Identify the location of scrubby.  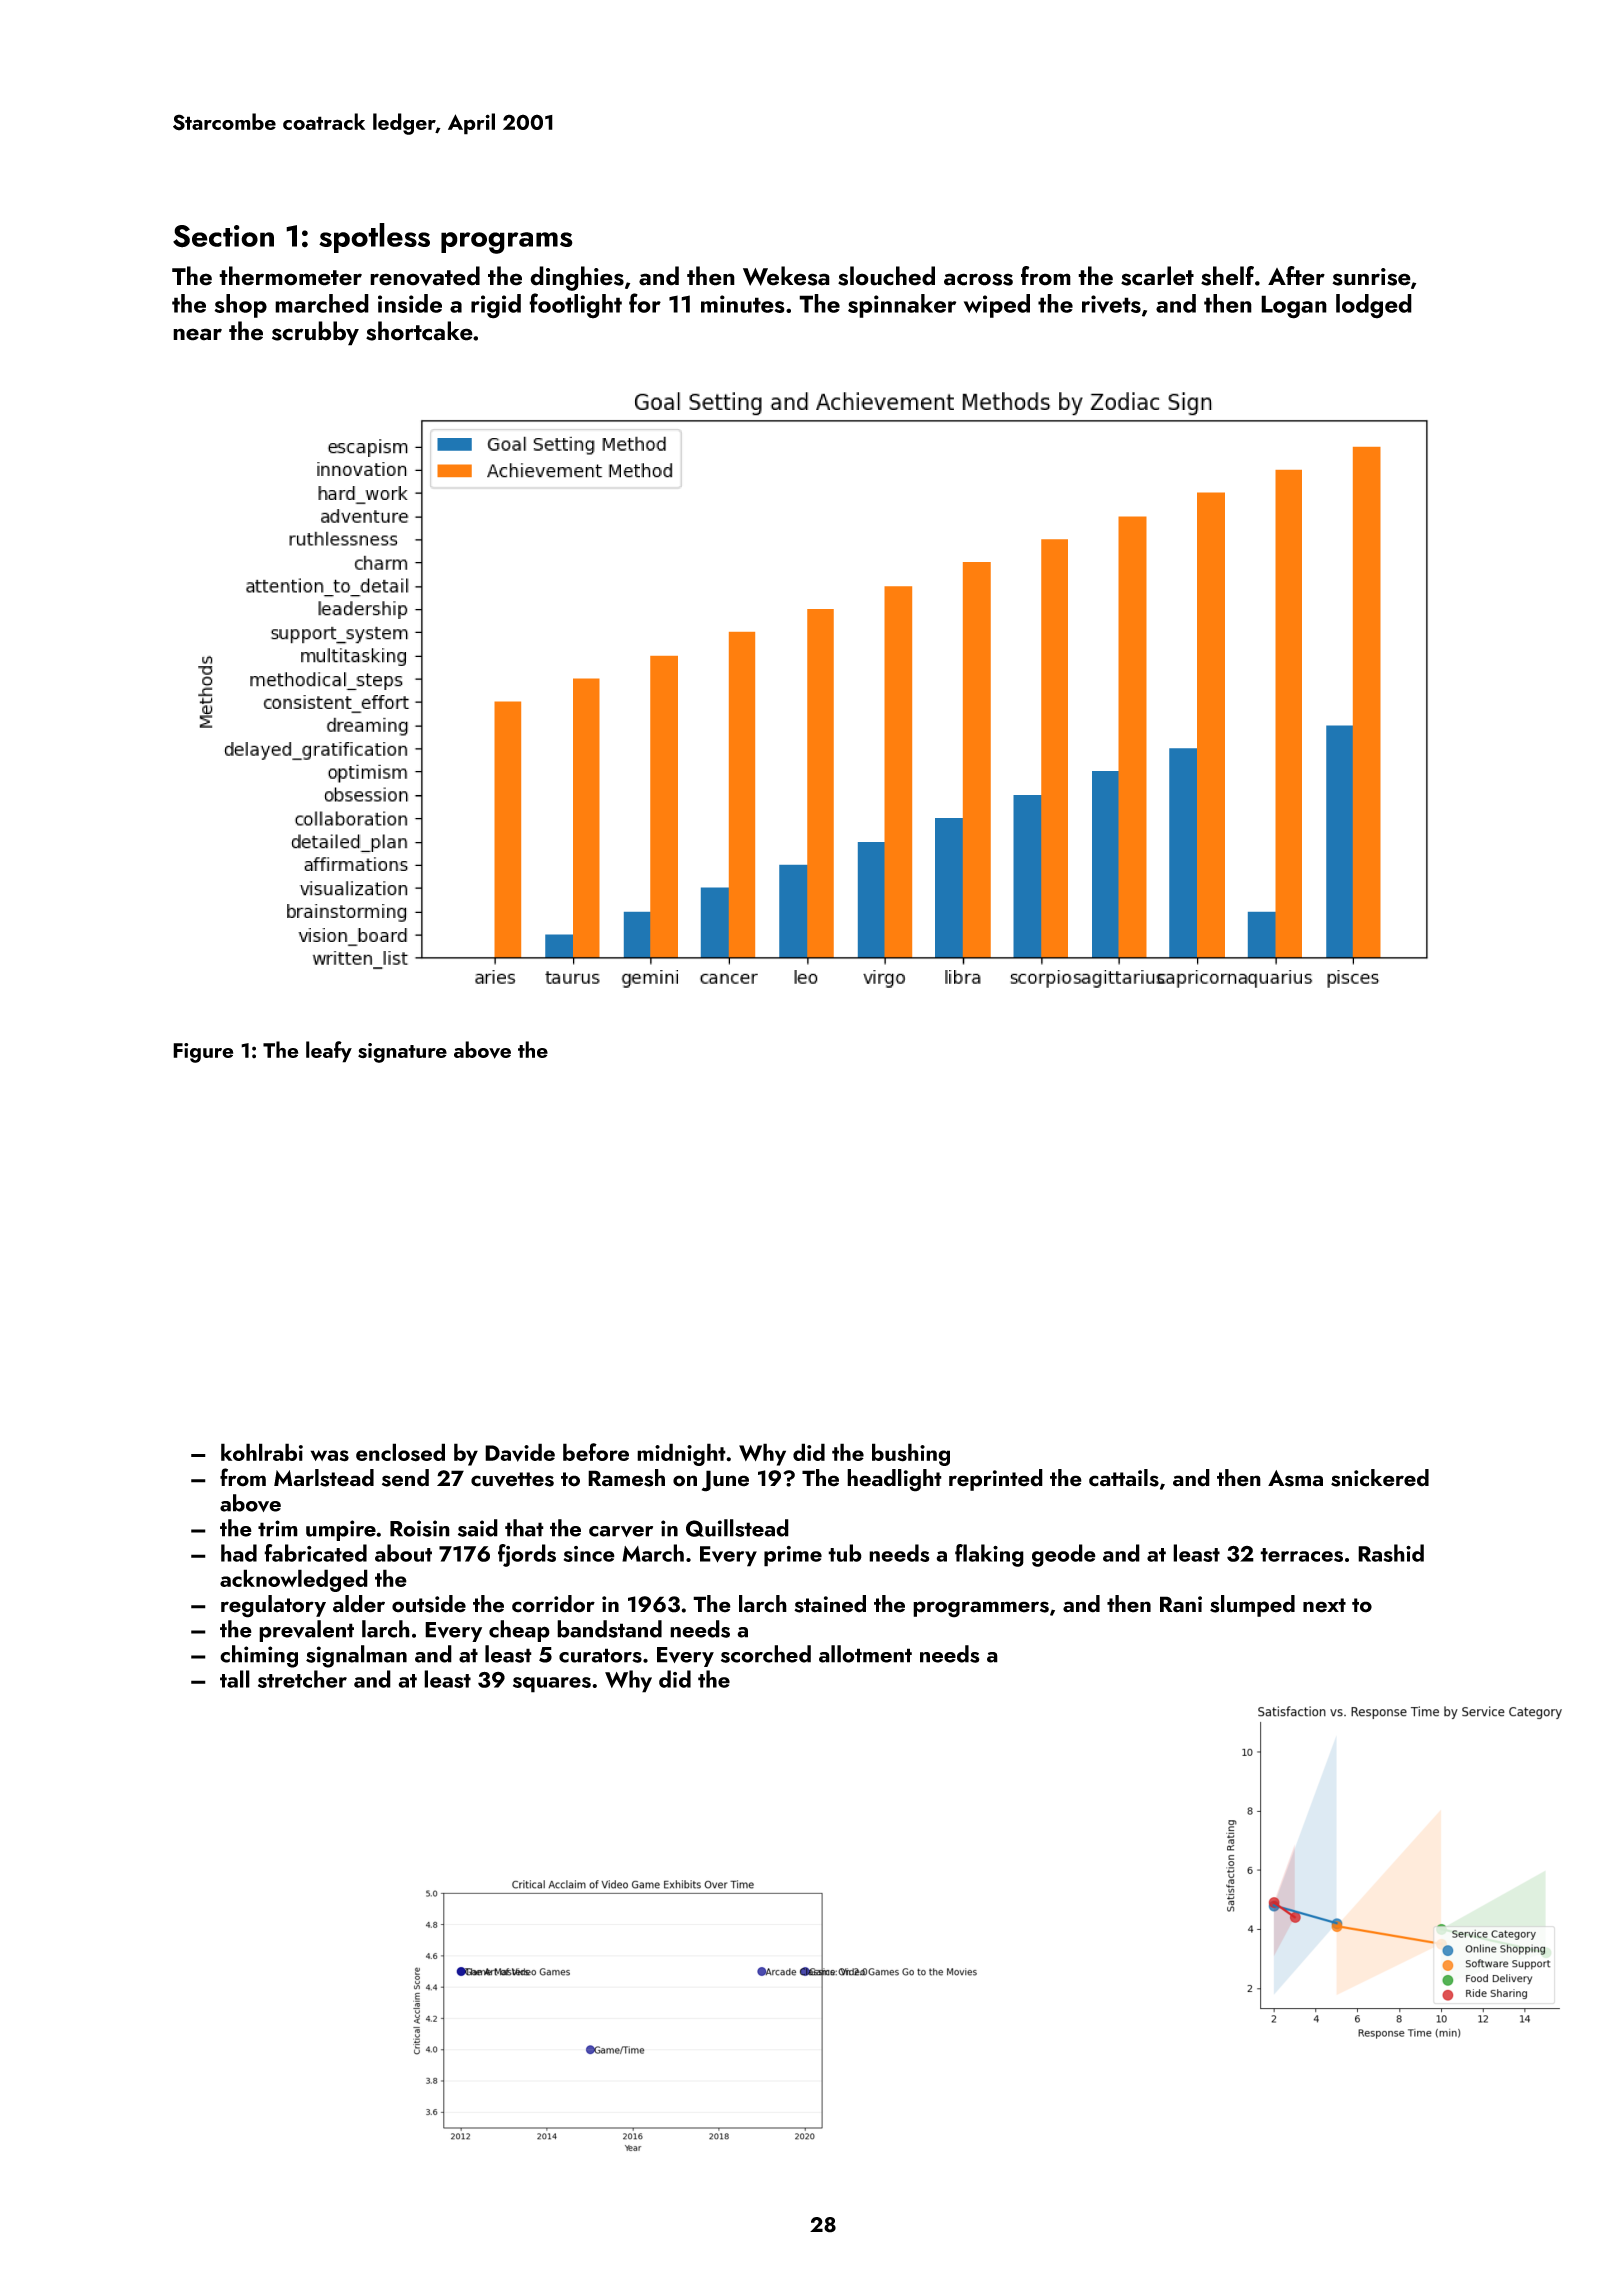
(315, 333).
